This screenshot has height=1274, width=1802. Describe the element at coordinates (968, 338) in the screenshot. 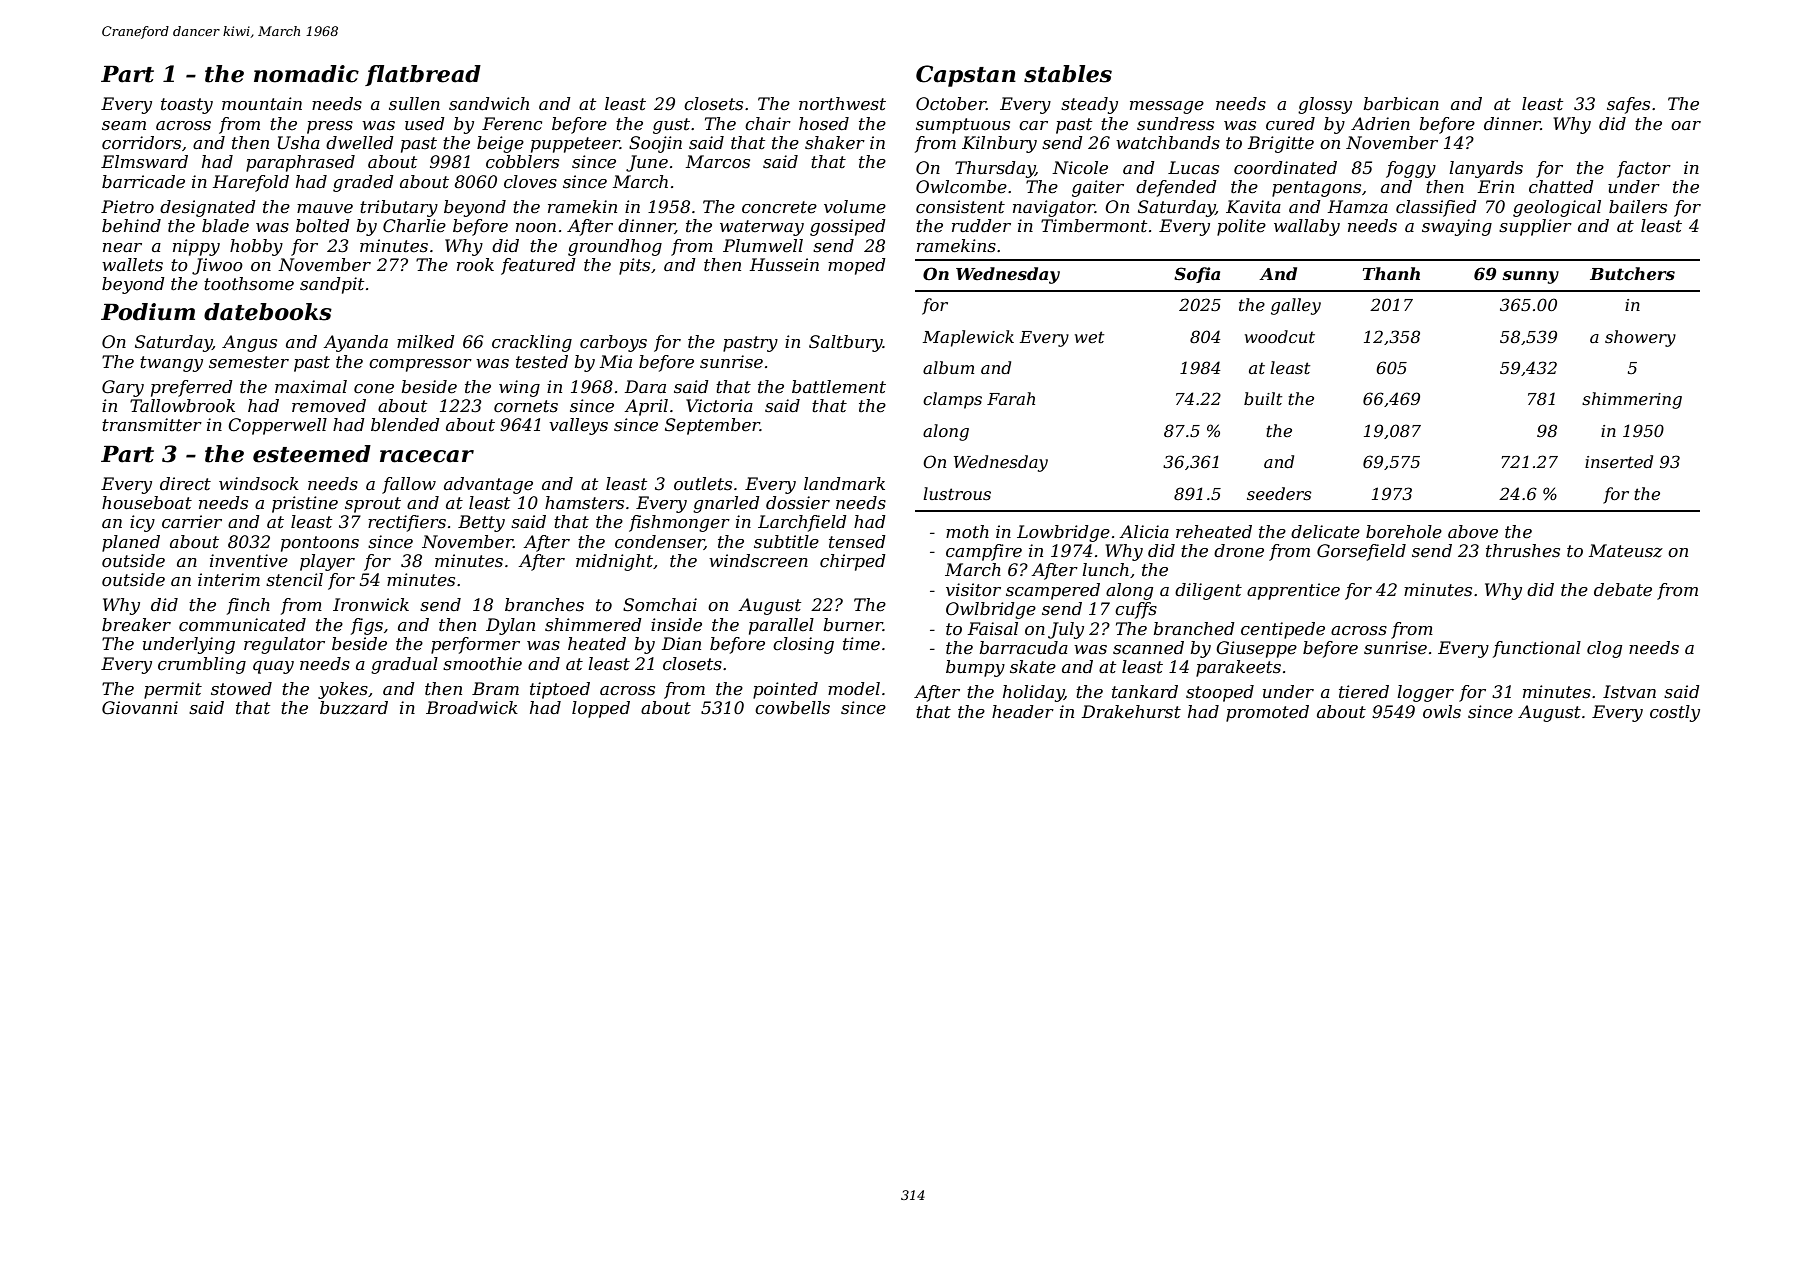

I see `Maplewick` at that location.
